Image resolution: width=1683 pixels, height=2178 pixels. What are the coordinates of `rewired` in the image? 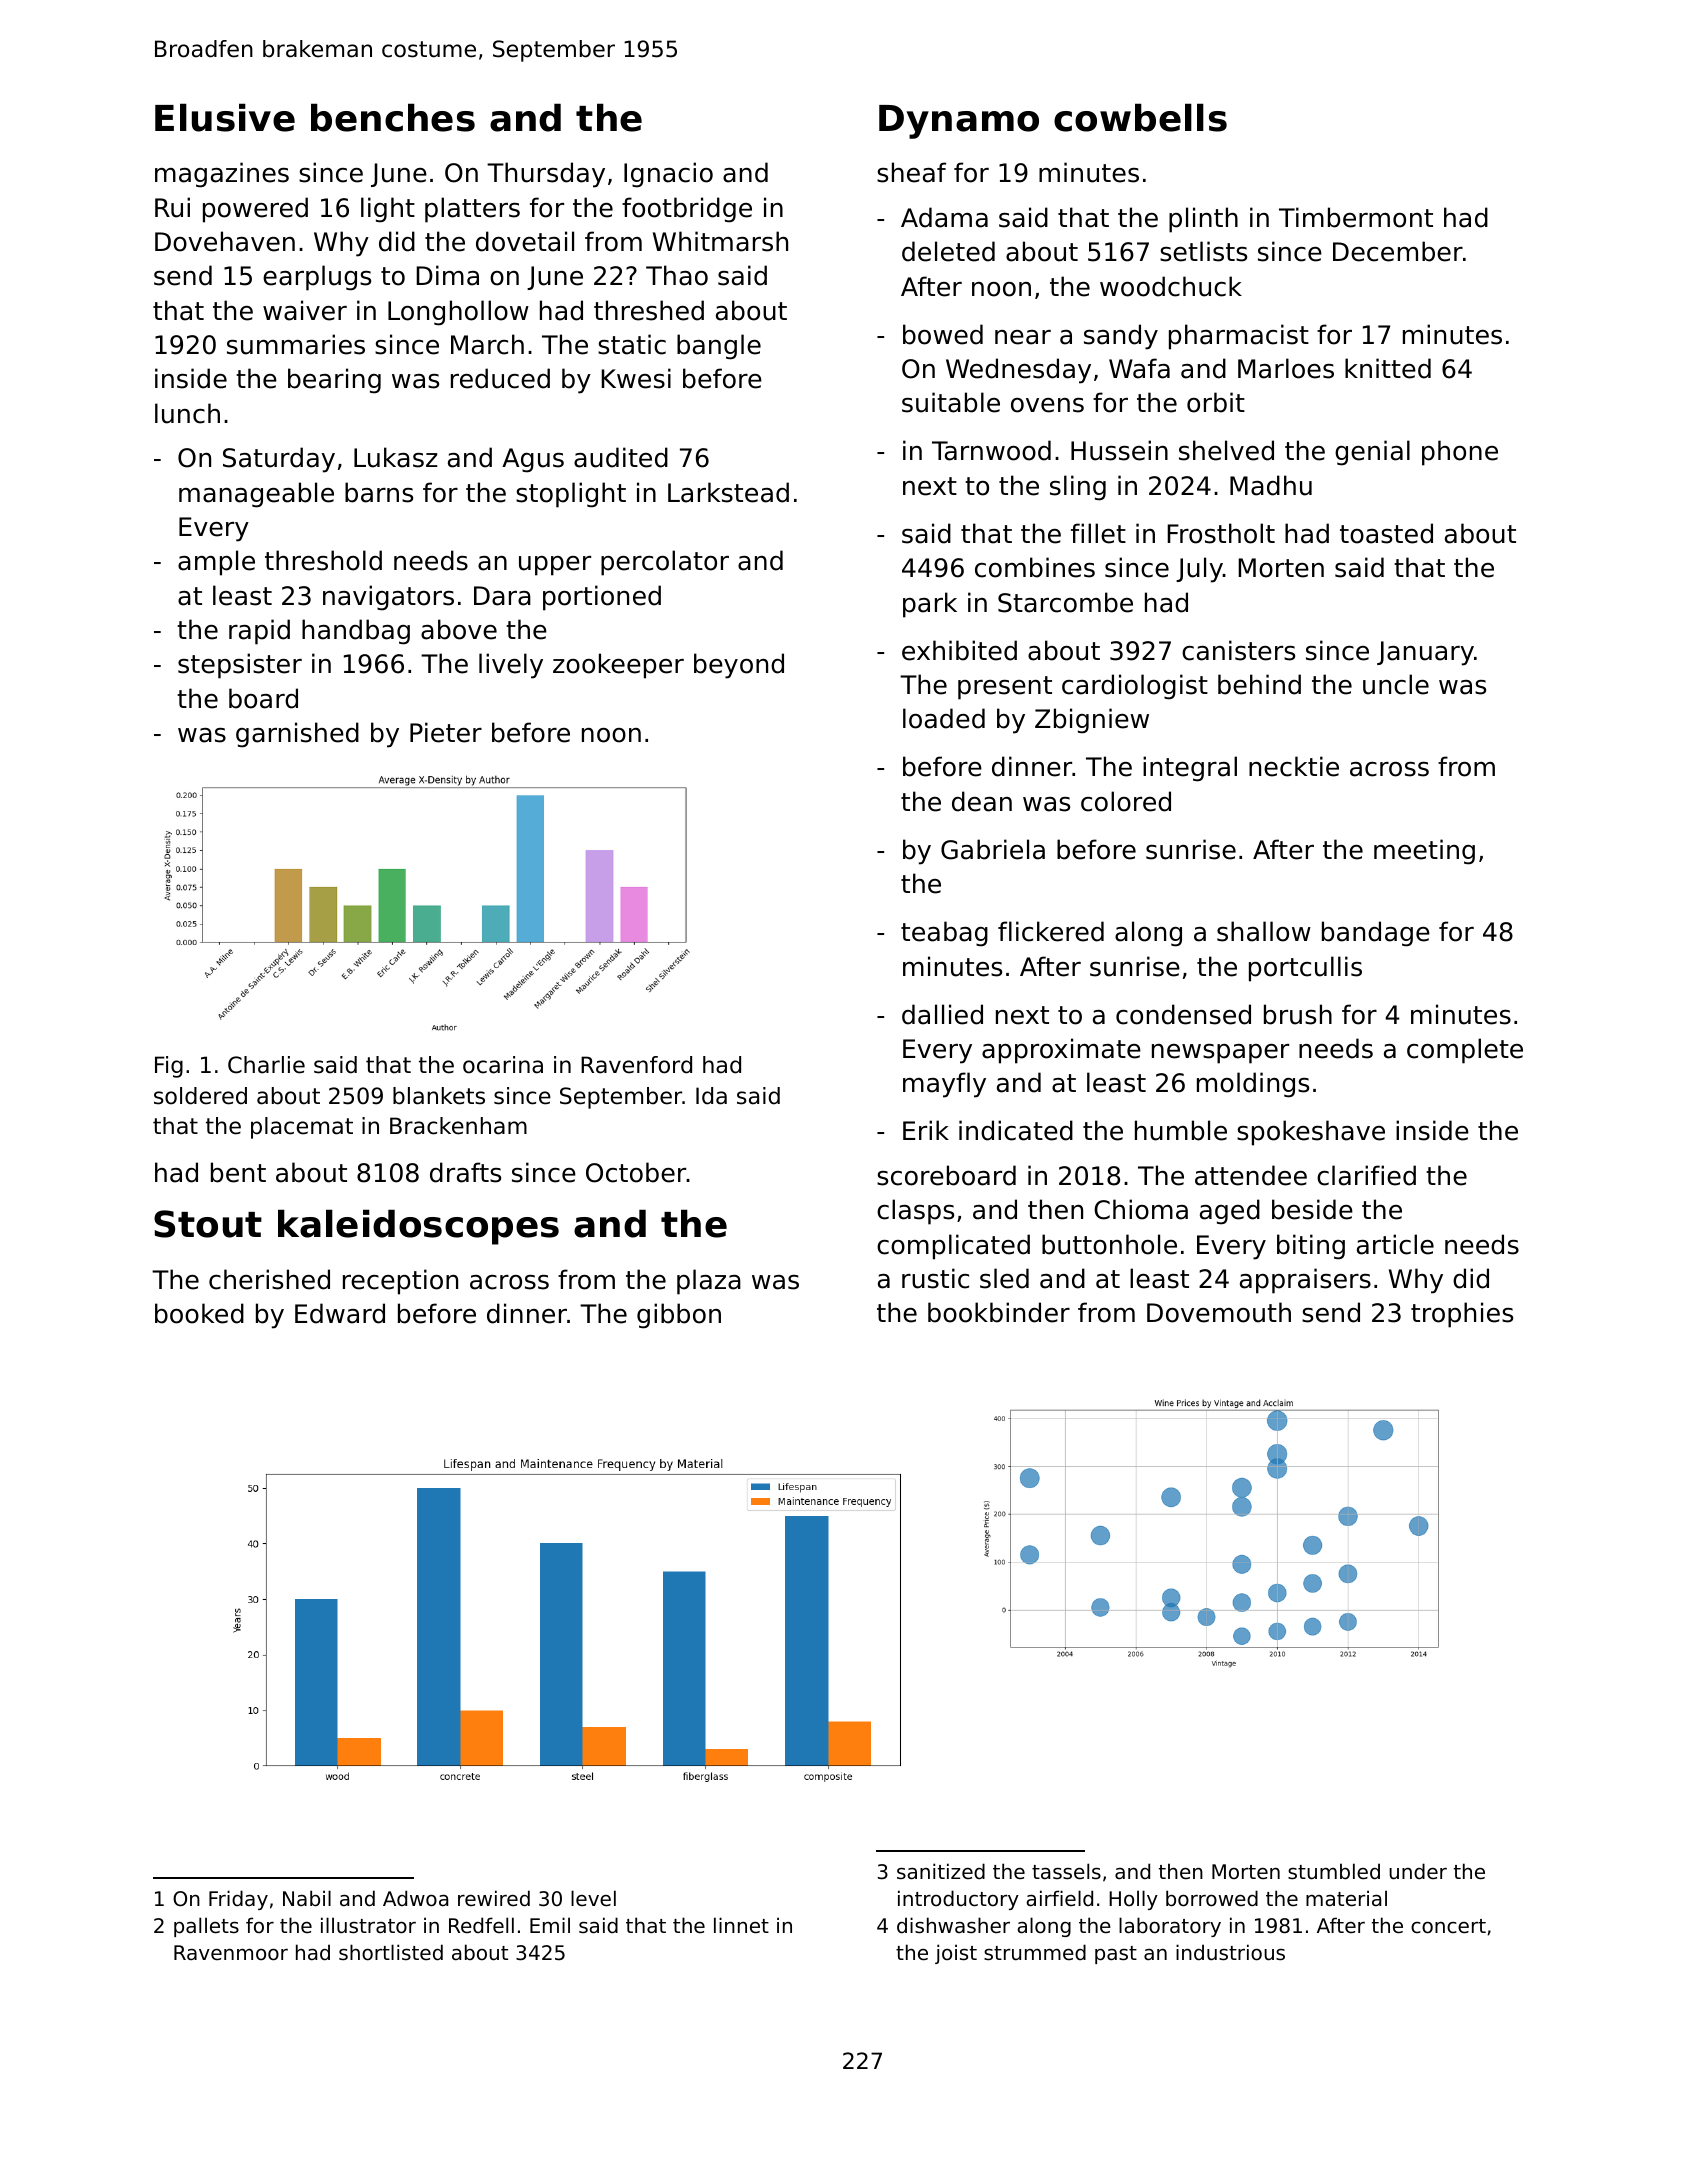 It's located at (494, 1898).
